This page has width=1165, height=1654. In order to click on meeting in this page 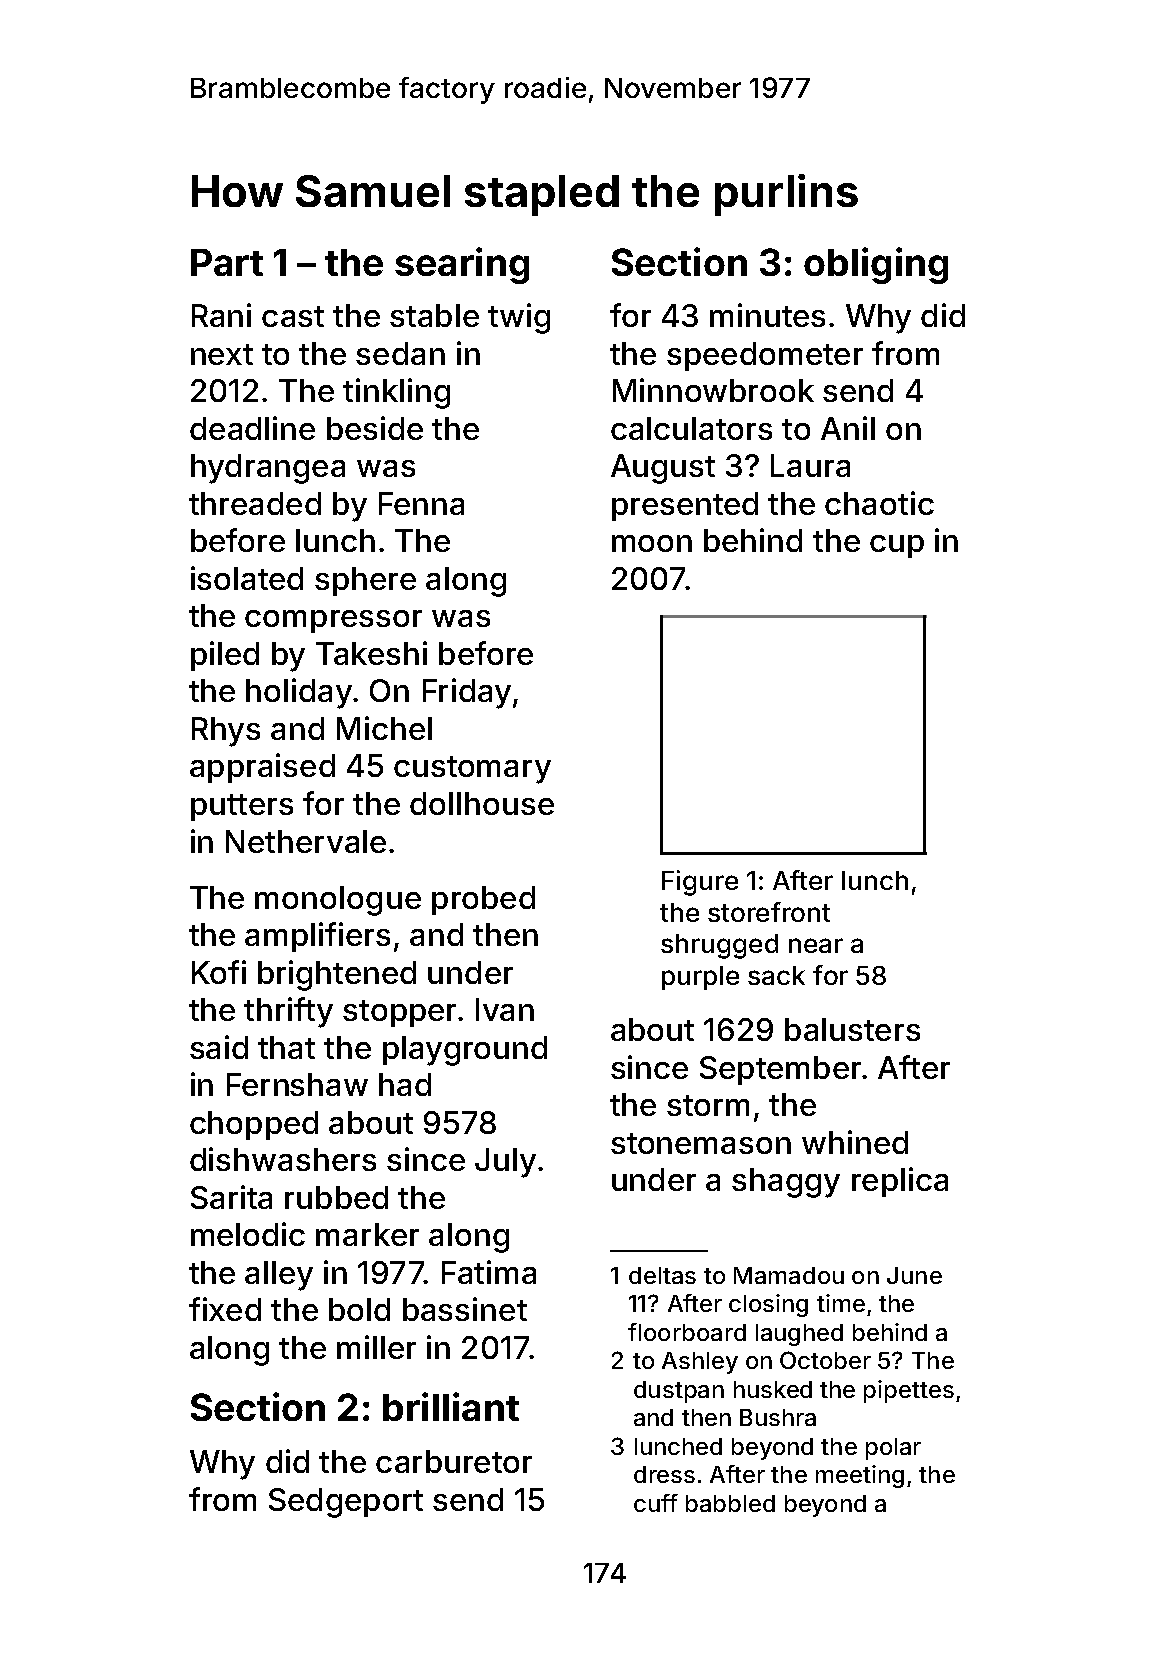, I will do `click(860, 1476)`.
